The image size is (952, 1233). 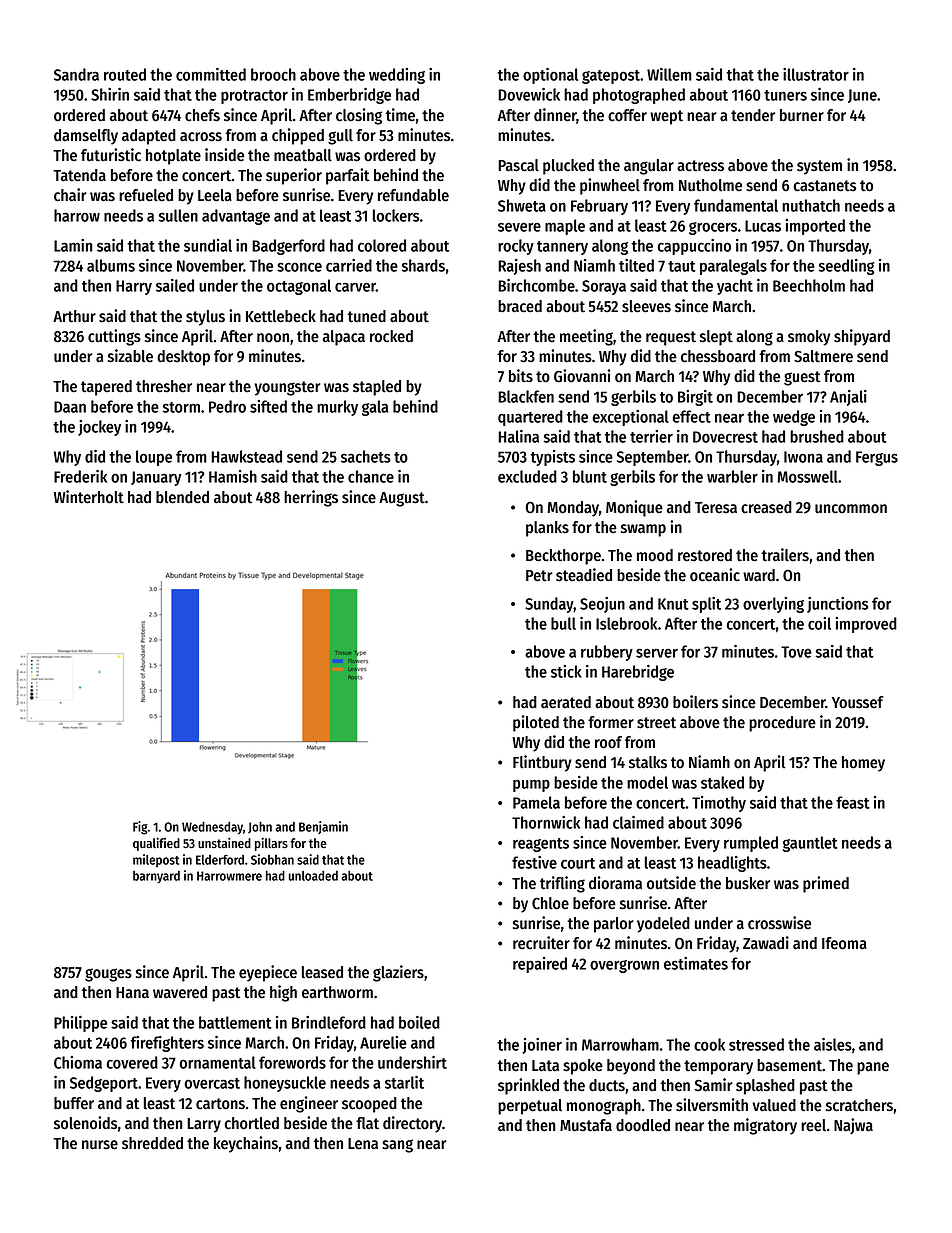 I want to click on Flintbury, so click(x=542, y=763).
